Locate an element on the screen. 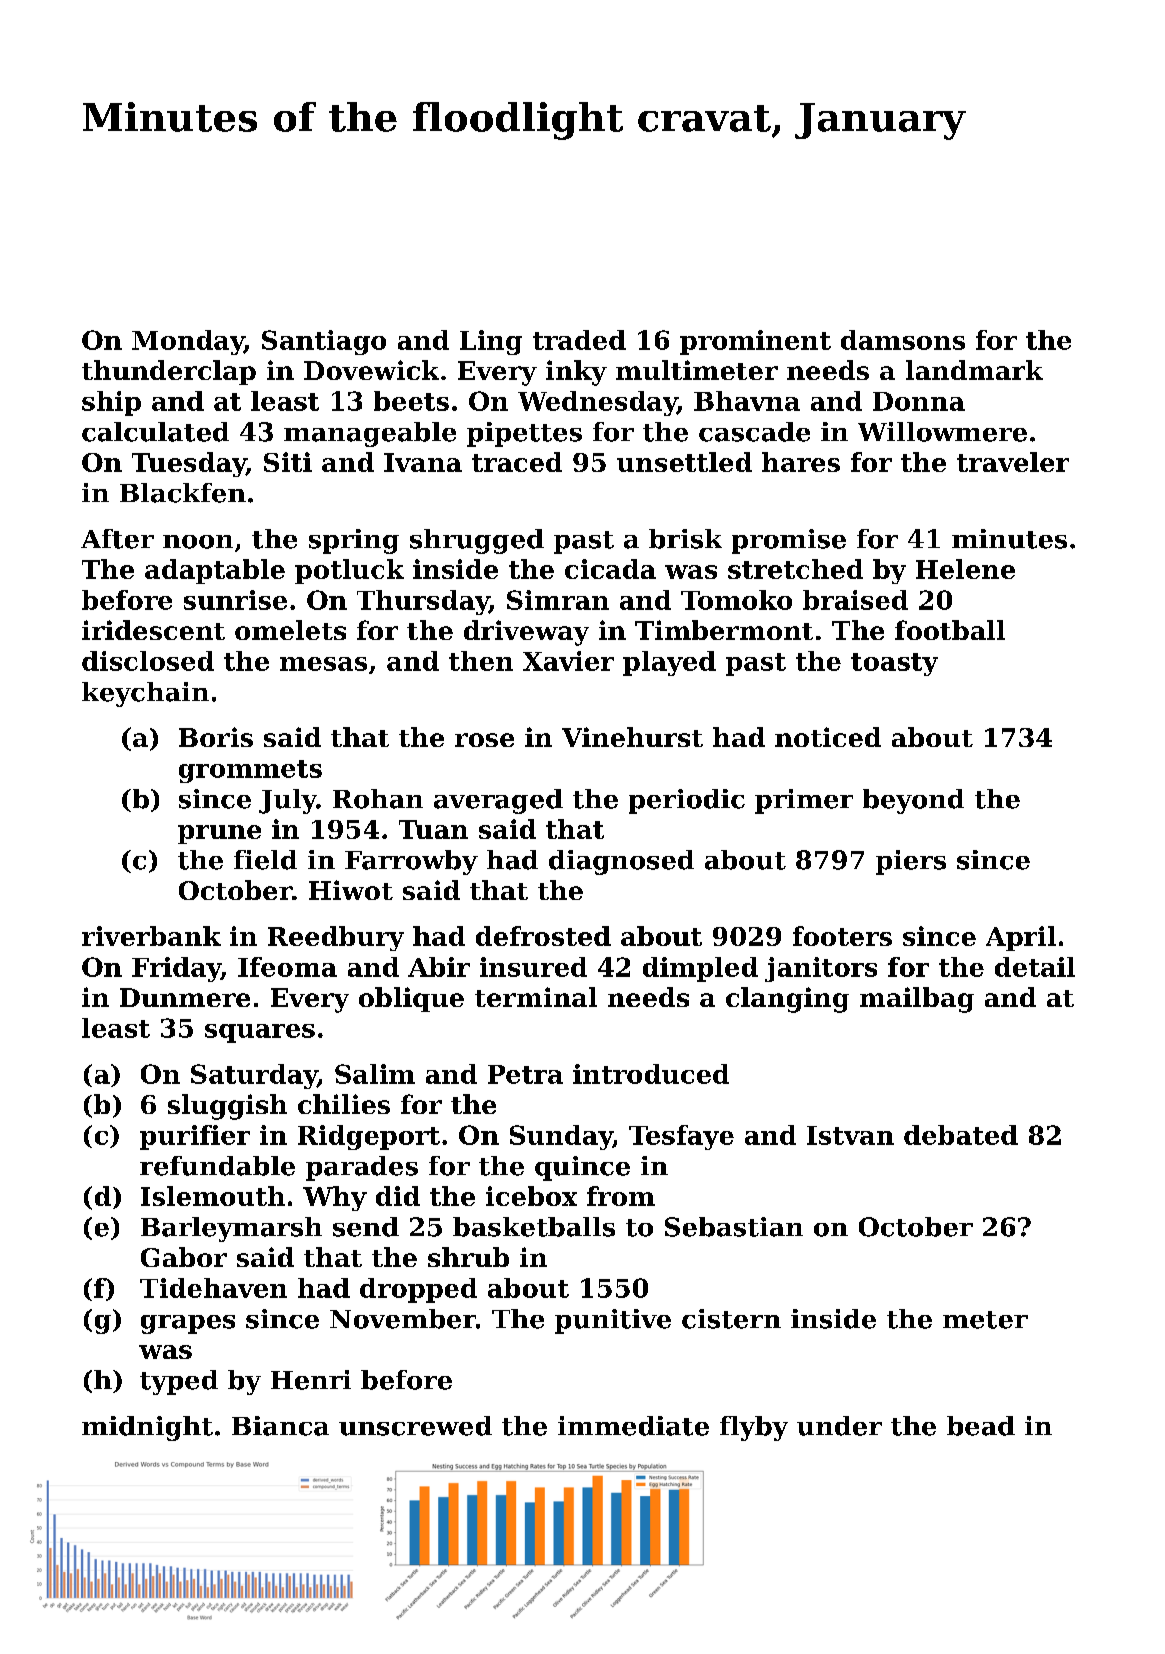  Xavier is located at coordinates (568, 661).
